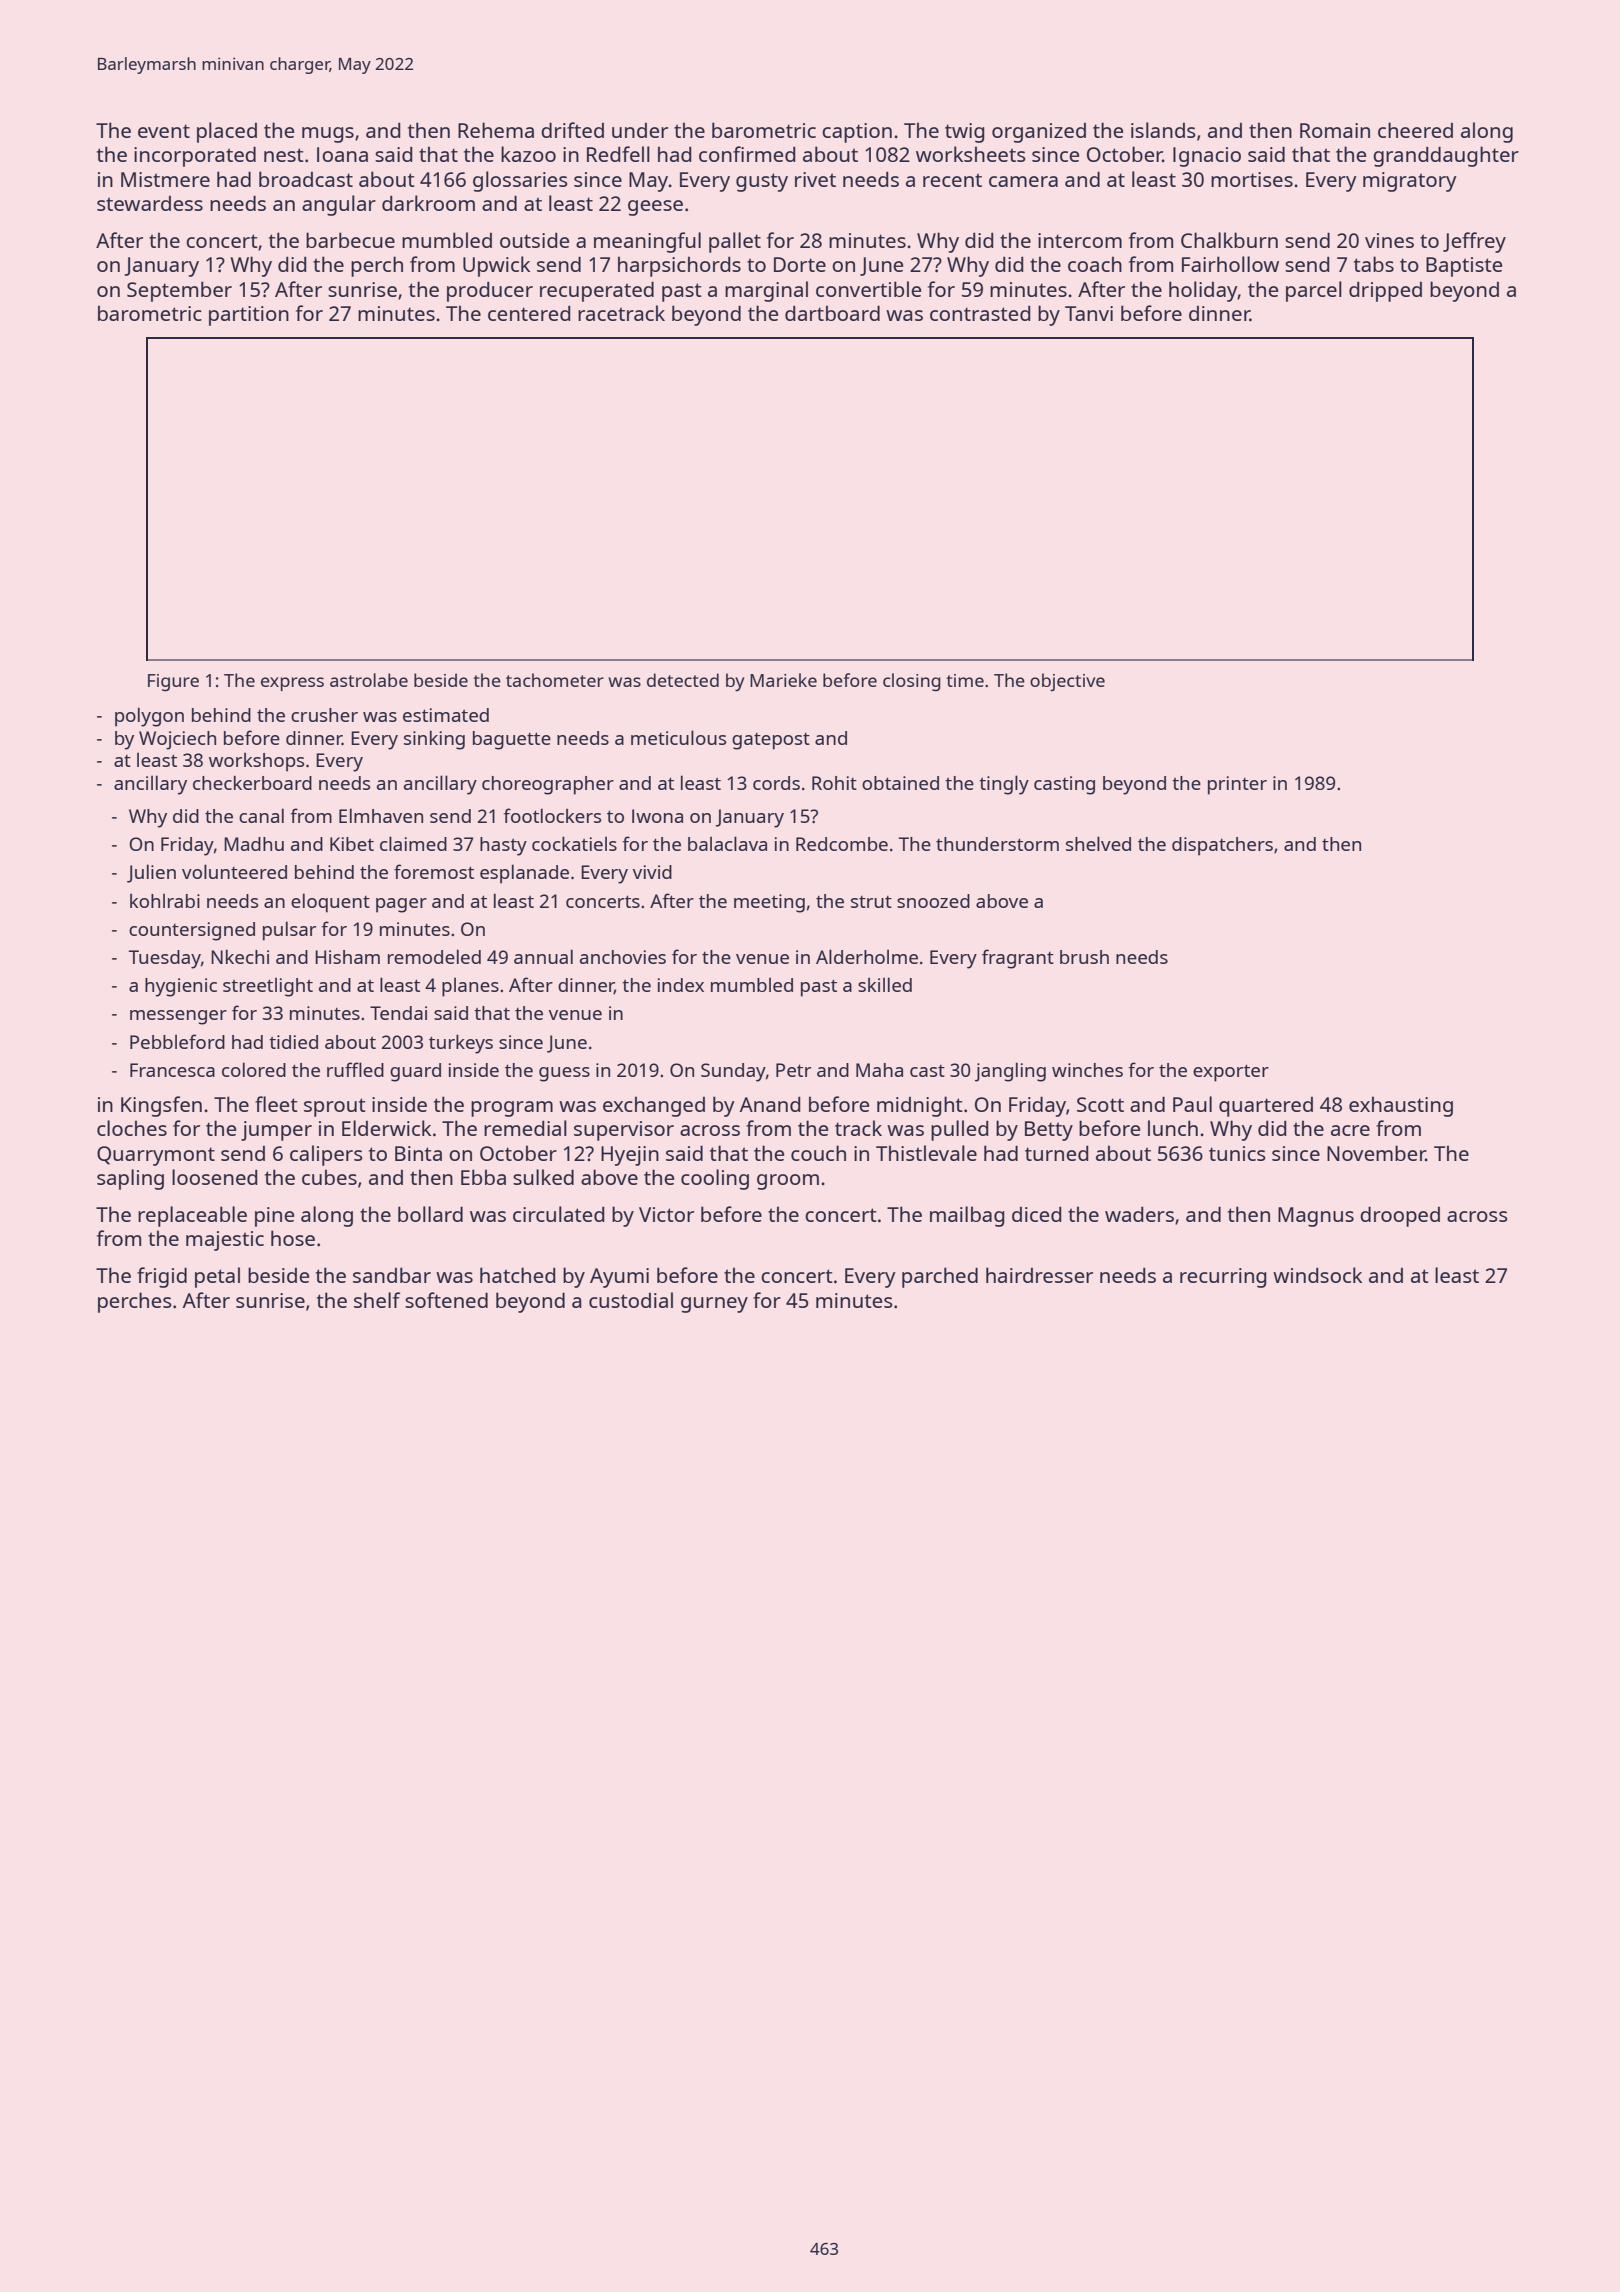  I want to click on printer, so click(1237, 785).
